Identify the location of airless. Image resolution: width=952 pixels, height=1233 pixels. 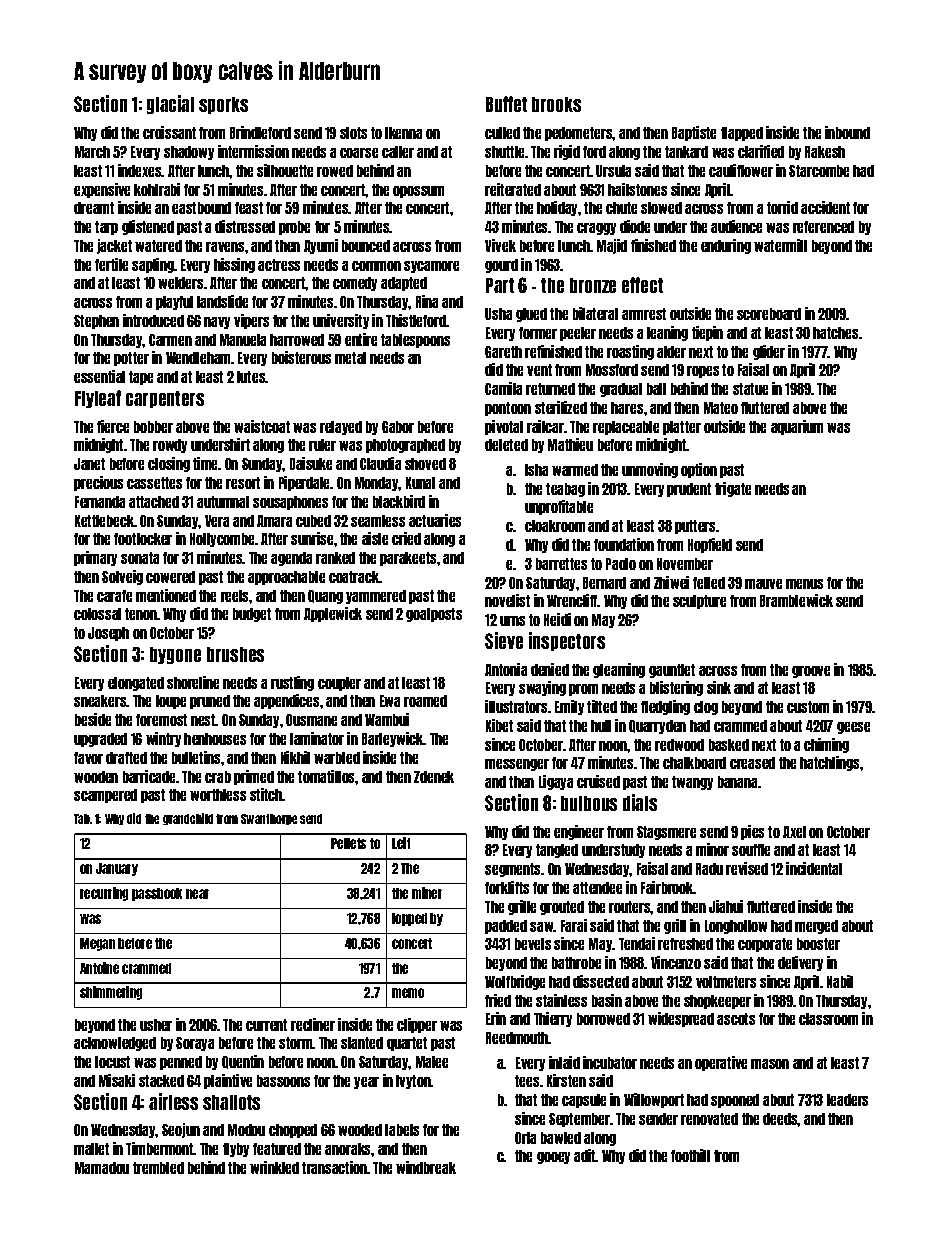
(173, 1101).
